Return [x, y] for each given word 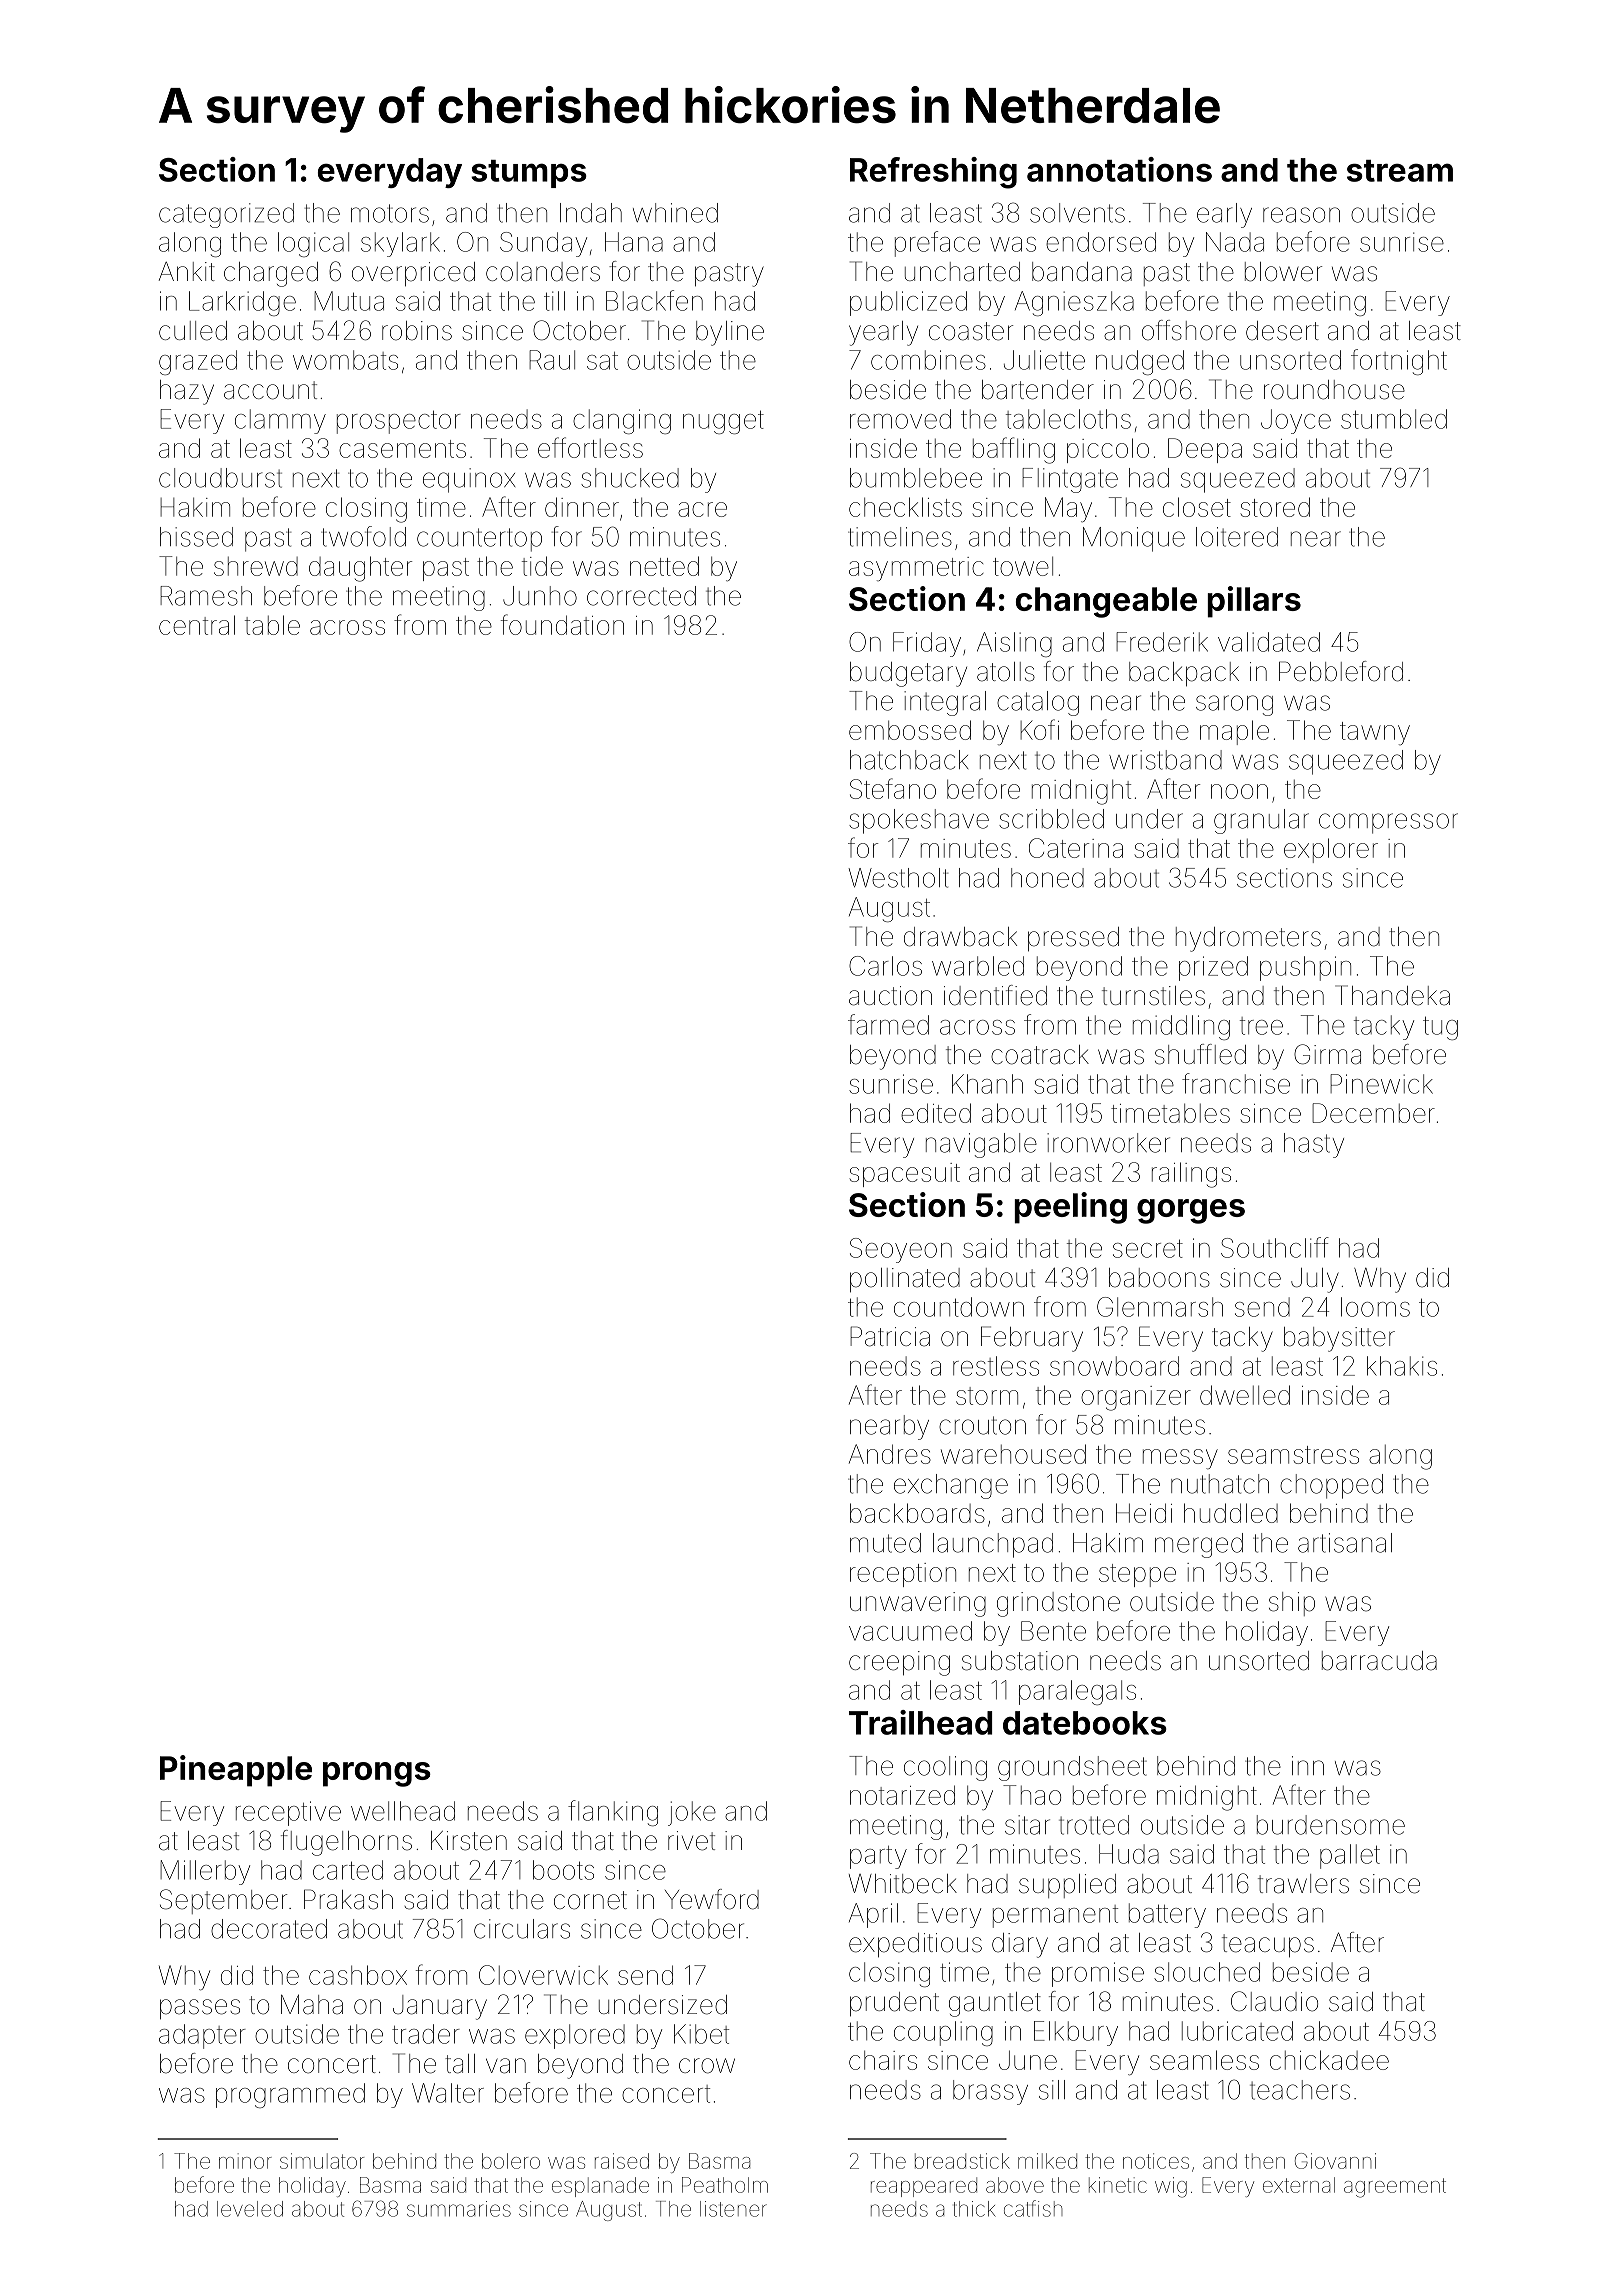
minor [245, 2161]
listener [733, 2209]
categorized [226, 215]
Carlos [885, 966]
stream [1400, 171]
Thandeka [1392, 995]
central [197, 625]
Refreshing [933, 173]
